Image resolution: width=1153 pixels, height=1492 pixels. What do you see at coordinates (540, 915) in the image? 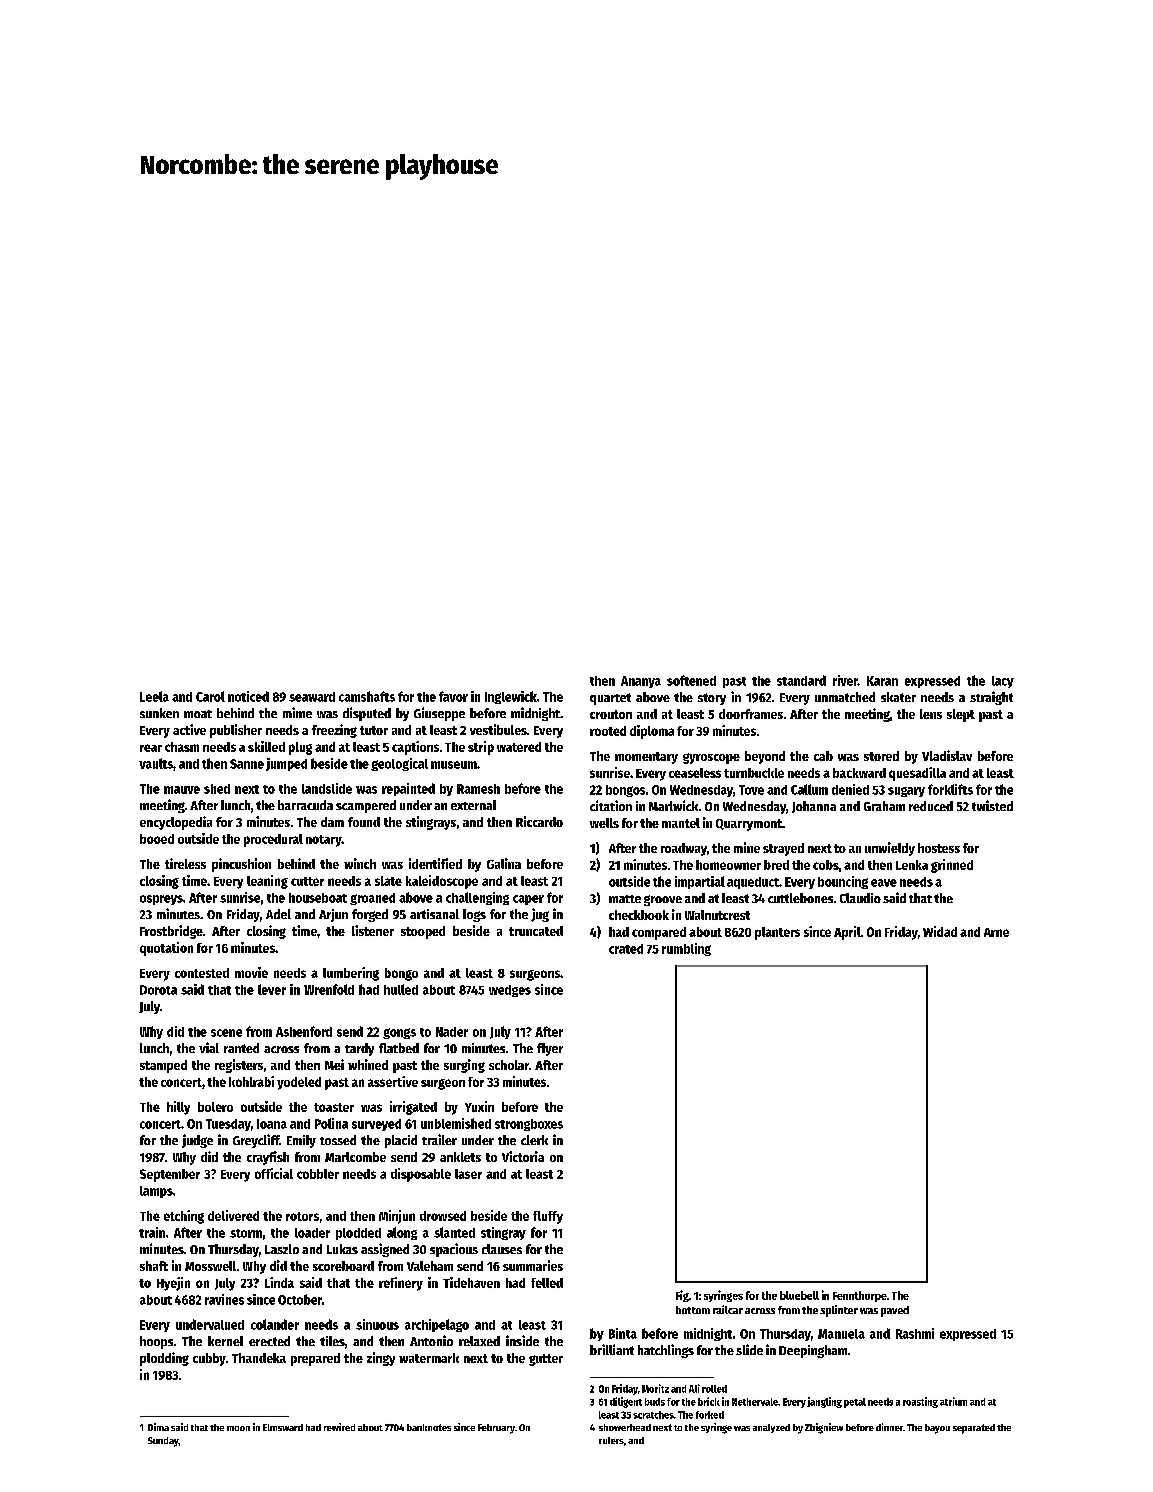
I see `jug` at bounding box center [540, 915].
